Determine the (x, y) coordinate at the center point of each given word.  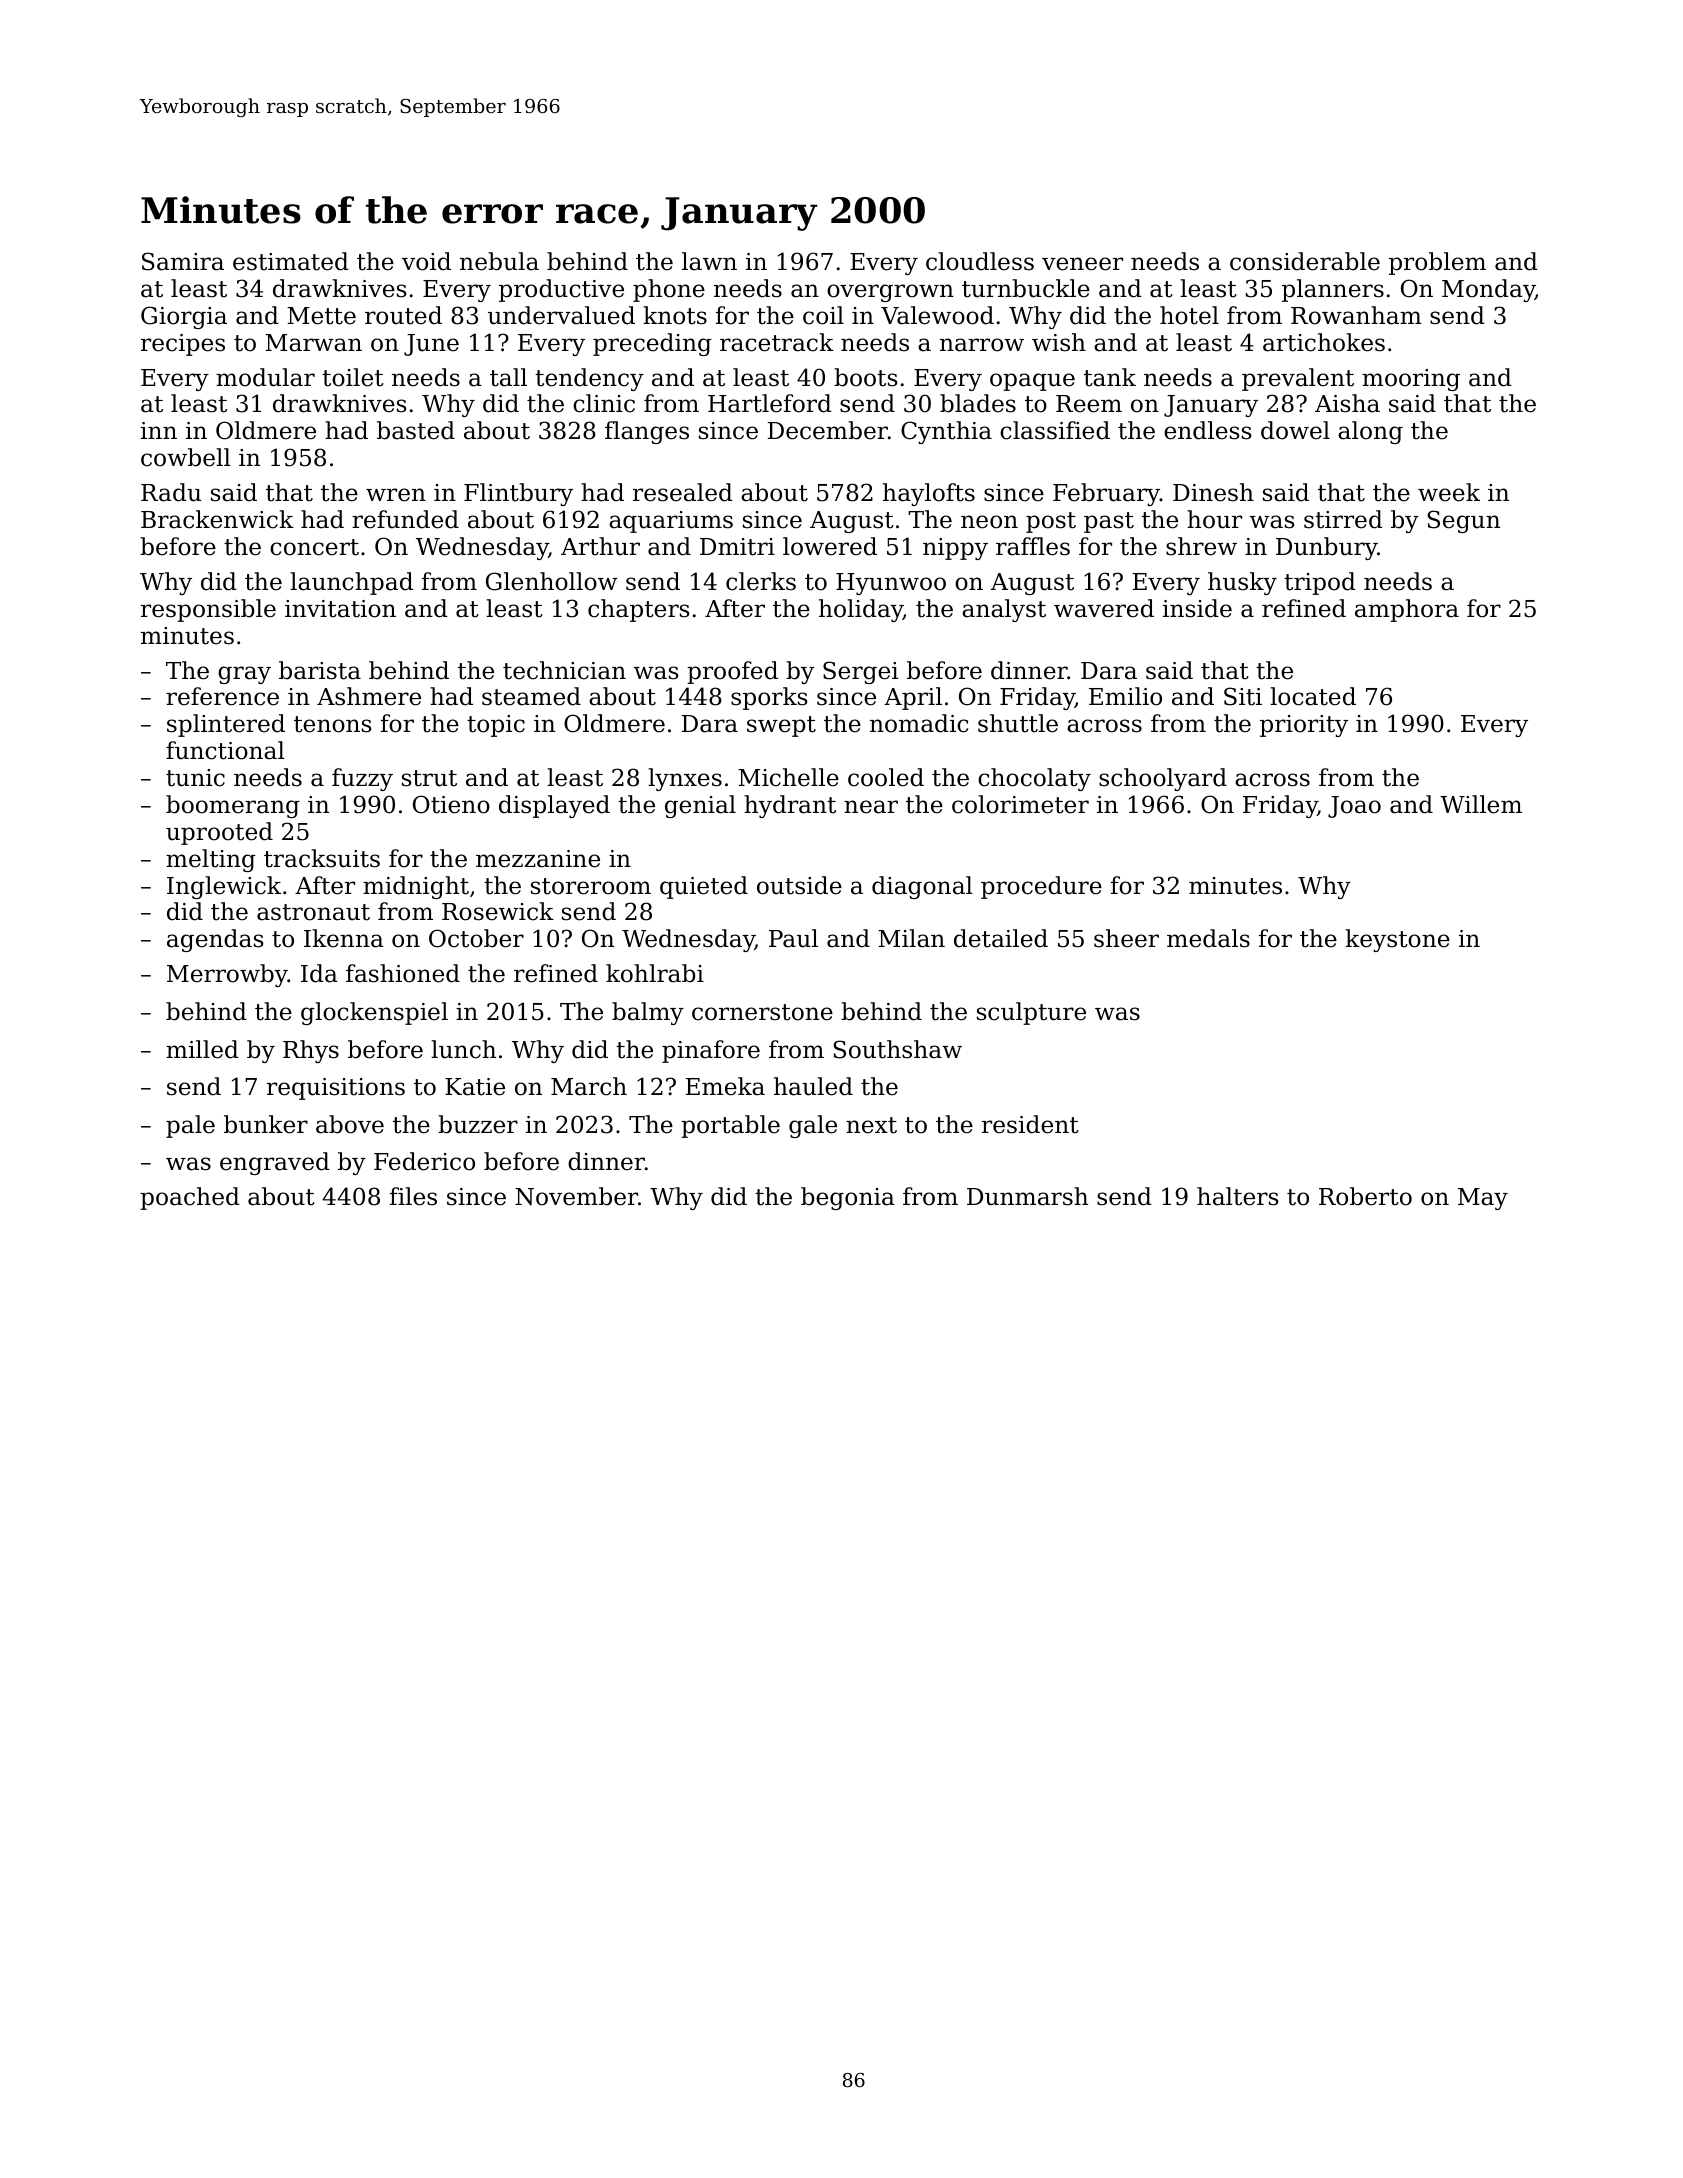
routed (403, 315)
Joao (1354, 807)
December (828, 430)
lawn (709, 261)
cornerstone (762, 1012)
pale (190, 1126)
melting (211, 860)
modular (265, 377)
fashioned (403, 973)
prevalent (1298, 379)
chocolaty (1034, 779)
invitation (340, 609)
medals (1208, 938)
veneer (1082, 264)
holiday (861, 610)
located (1313, 696)
